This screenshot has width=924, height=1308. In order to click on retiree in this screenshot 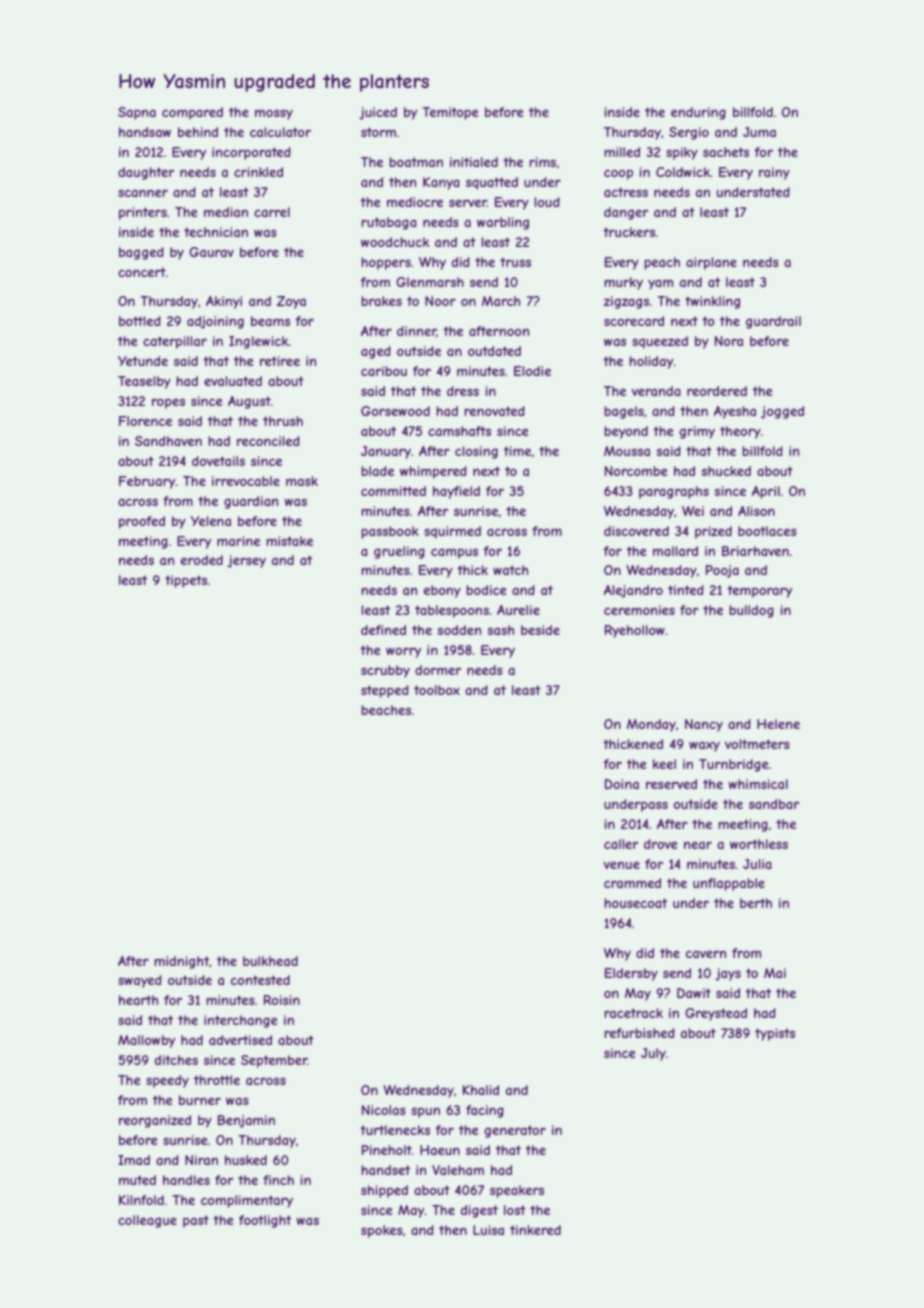, I will do `click(280, 361)`.
